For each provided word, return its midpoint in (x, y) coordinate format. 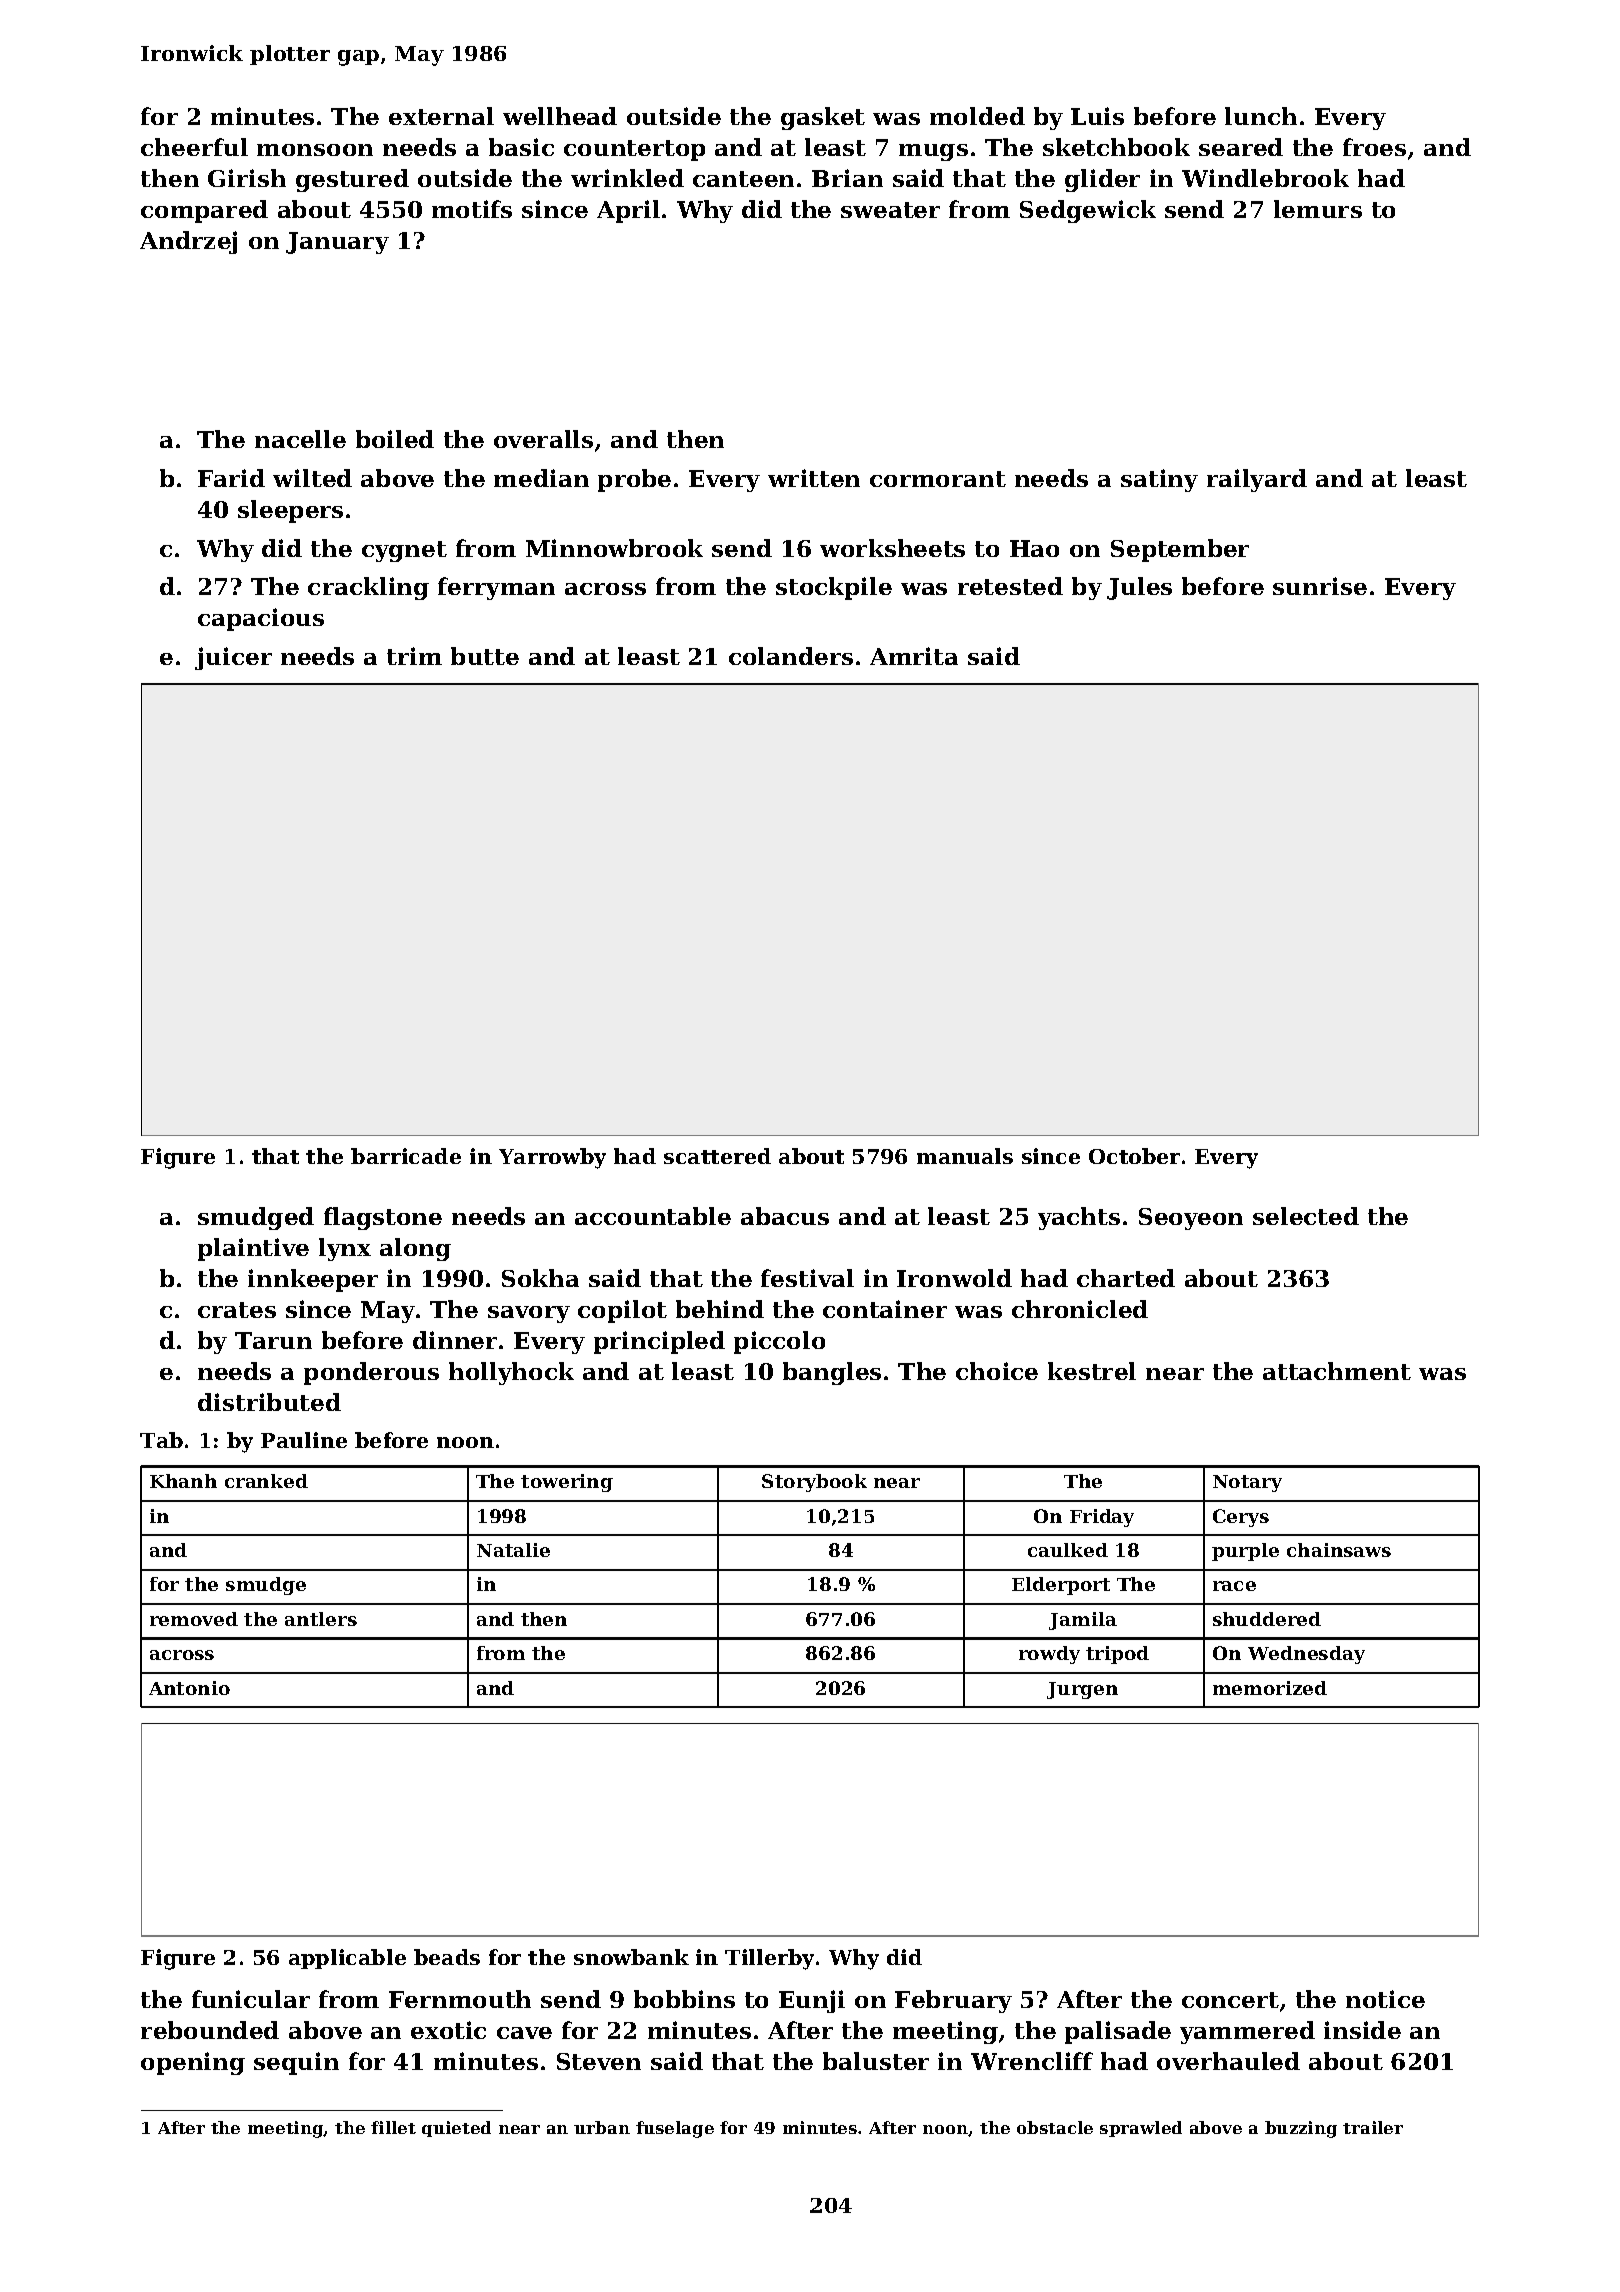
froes (1374, 147)
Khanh (183, 1481)
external (441, 116)
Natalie (513, 1550)
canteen (743, 179)
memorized (1270, 1688)
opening (193, 2063)
